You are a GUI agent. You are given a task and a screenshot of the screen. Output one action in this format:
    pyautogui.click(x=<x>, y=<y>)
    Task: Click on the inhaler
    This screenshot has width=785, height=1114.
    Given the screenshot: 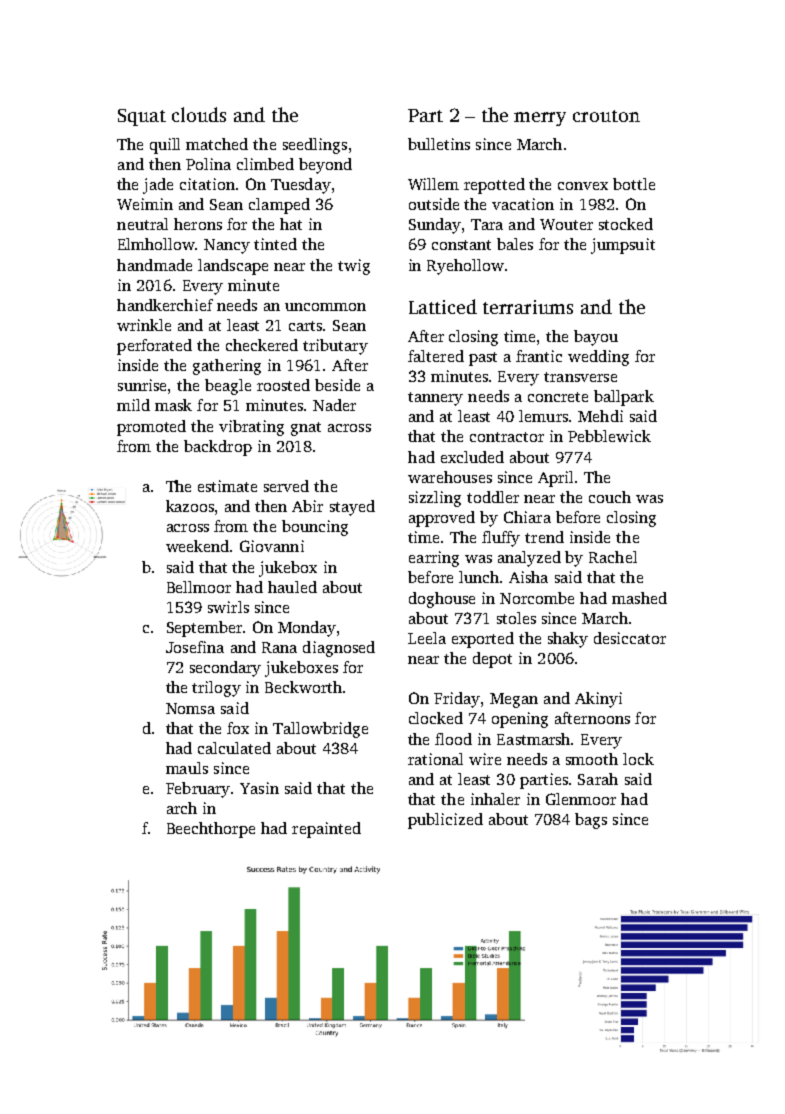 What is the action you would take?
    pyautogui.click(x=495, y=799)
